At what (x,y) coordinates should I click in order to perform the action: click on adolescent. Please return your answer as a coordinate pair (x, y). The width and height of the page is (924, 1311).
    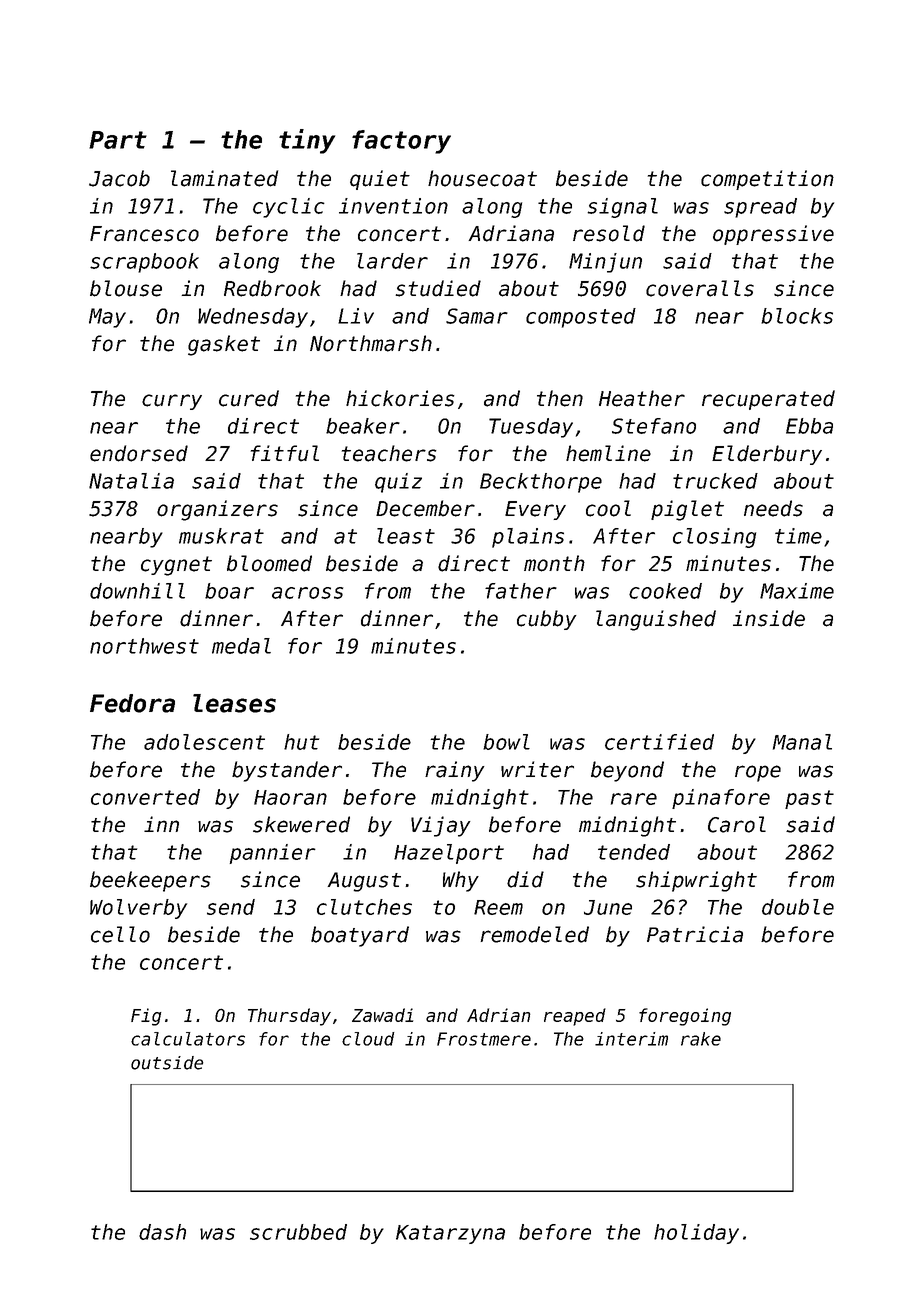
    Looking at the image, I should click on (204, 742).
